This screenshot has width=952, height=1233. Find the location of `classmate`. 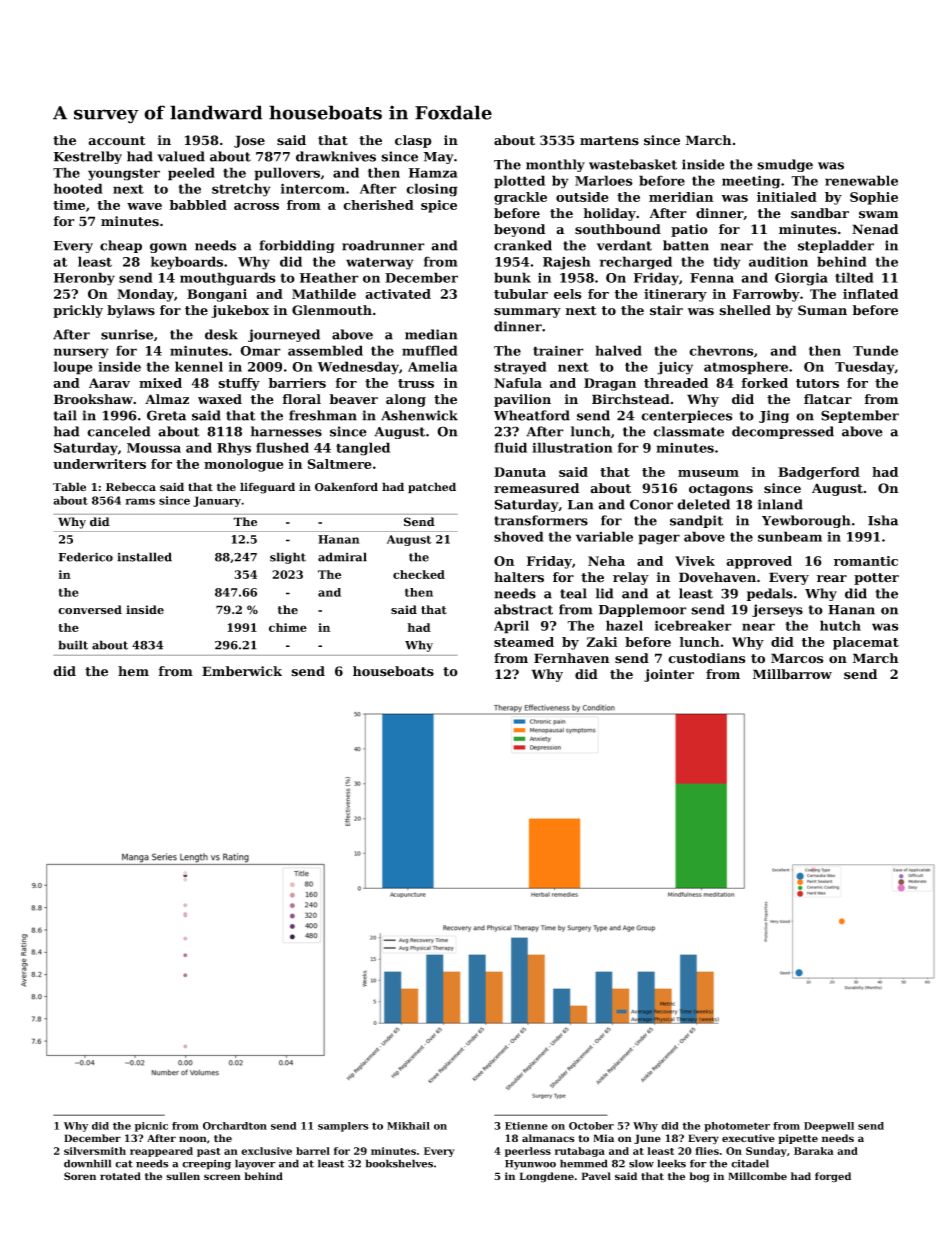

classmate is located at coordinates (688, 431).
